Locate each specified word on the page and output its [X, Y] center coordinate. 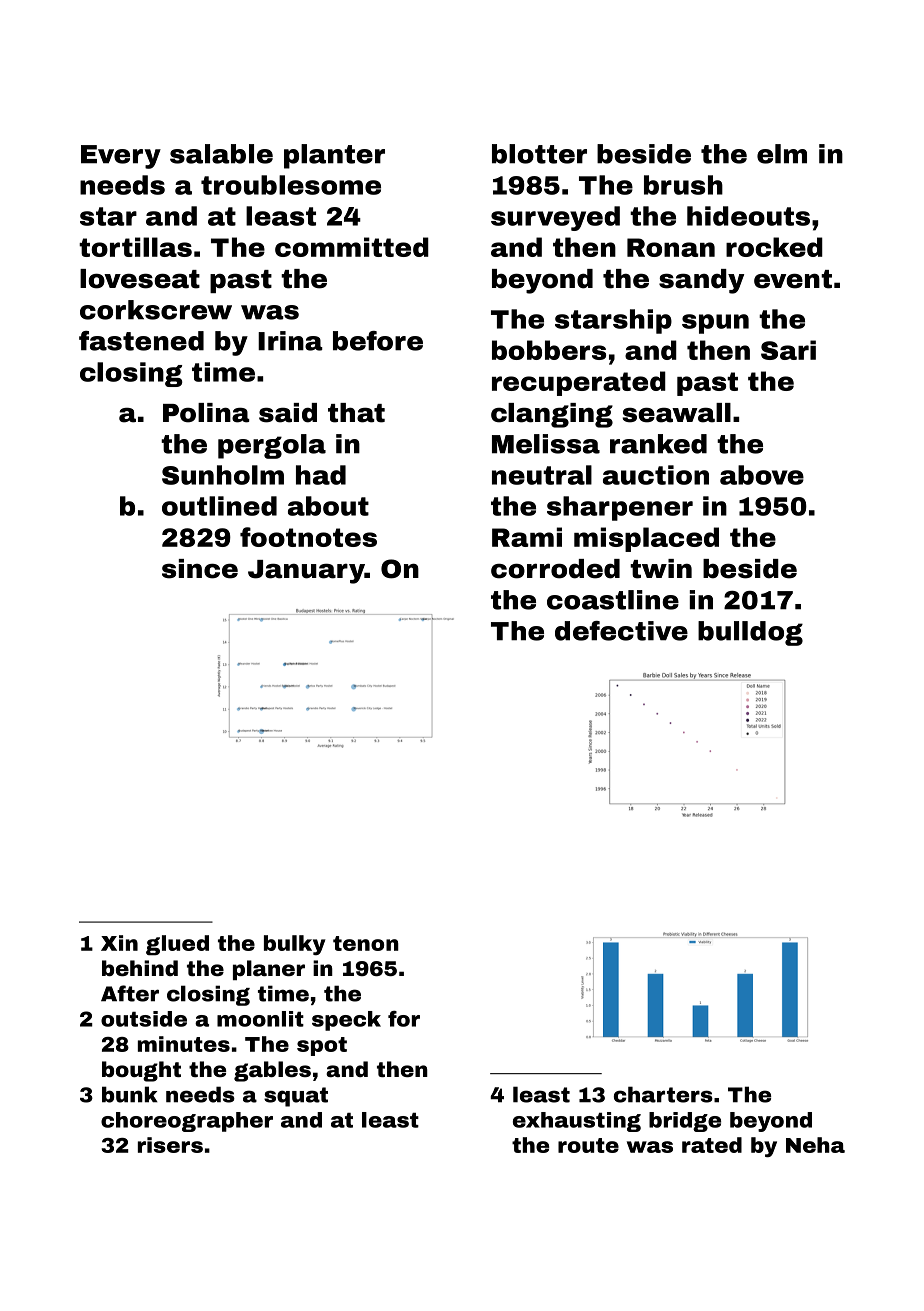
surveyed [555, 218]
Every [121, 157]
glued [177, 945]
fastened [141, 341]
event [793, 279]
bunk [130, 1094]
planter [334, 156]
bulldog [750, 633]
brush [683, 185]
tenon [366, 943]
